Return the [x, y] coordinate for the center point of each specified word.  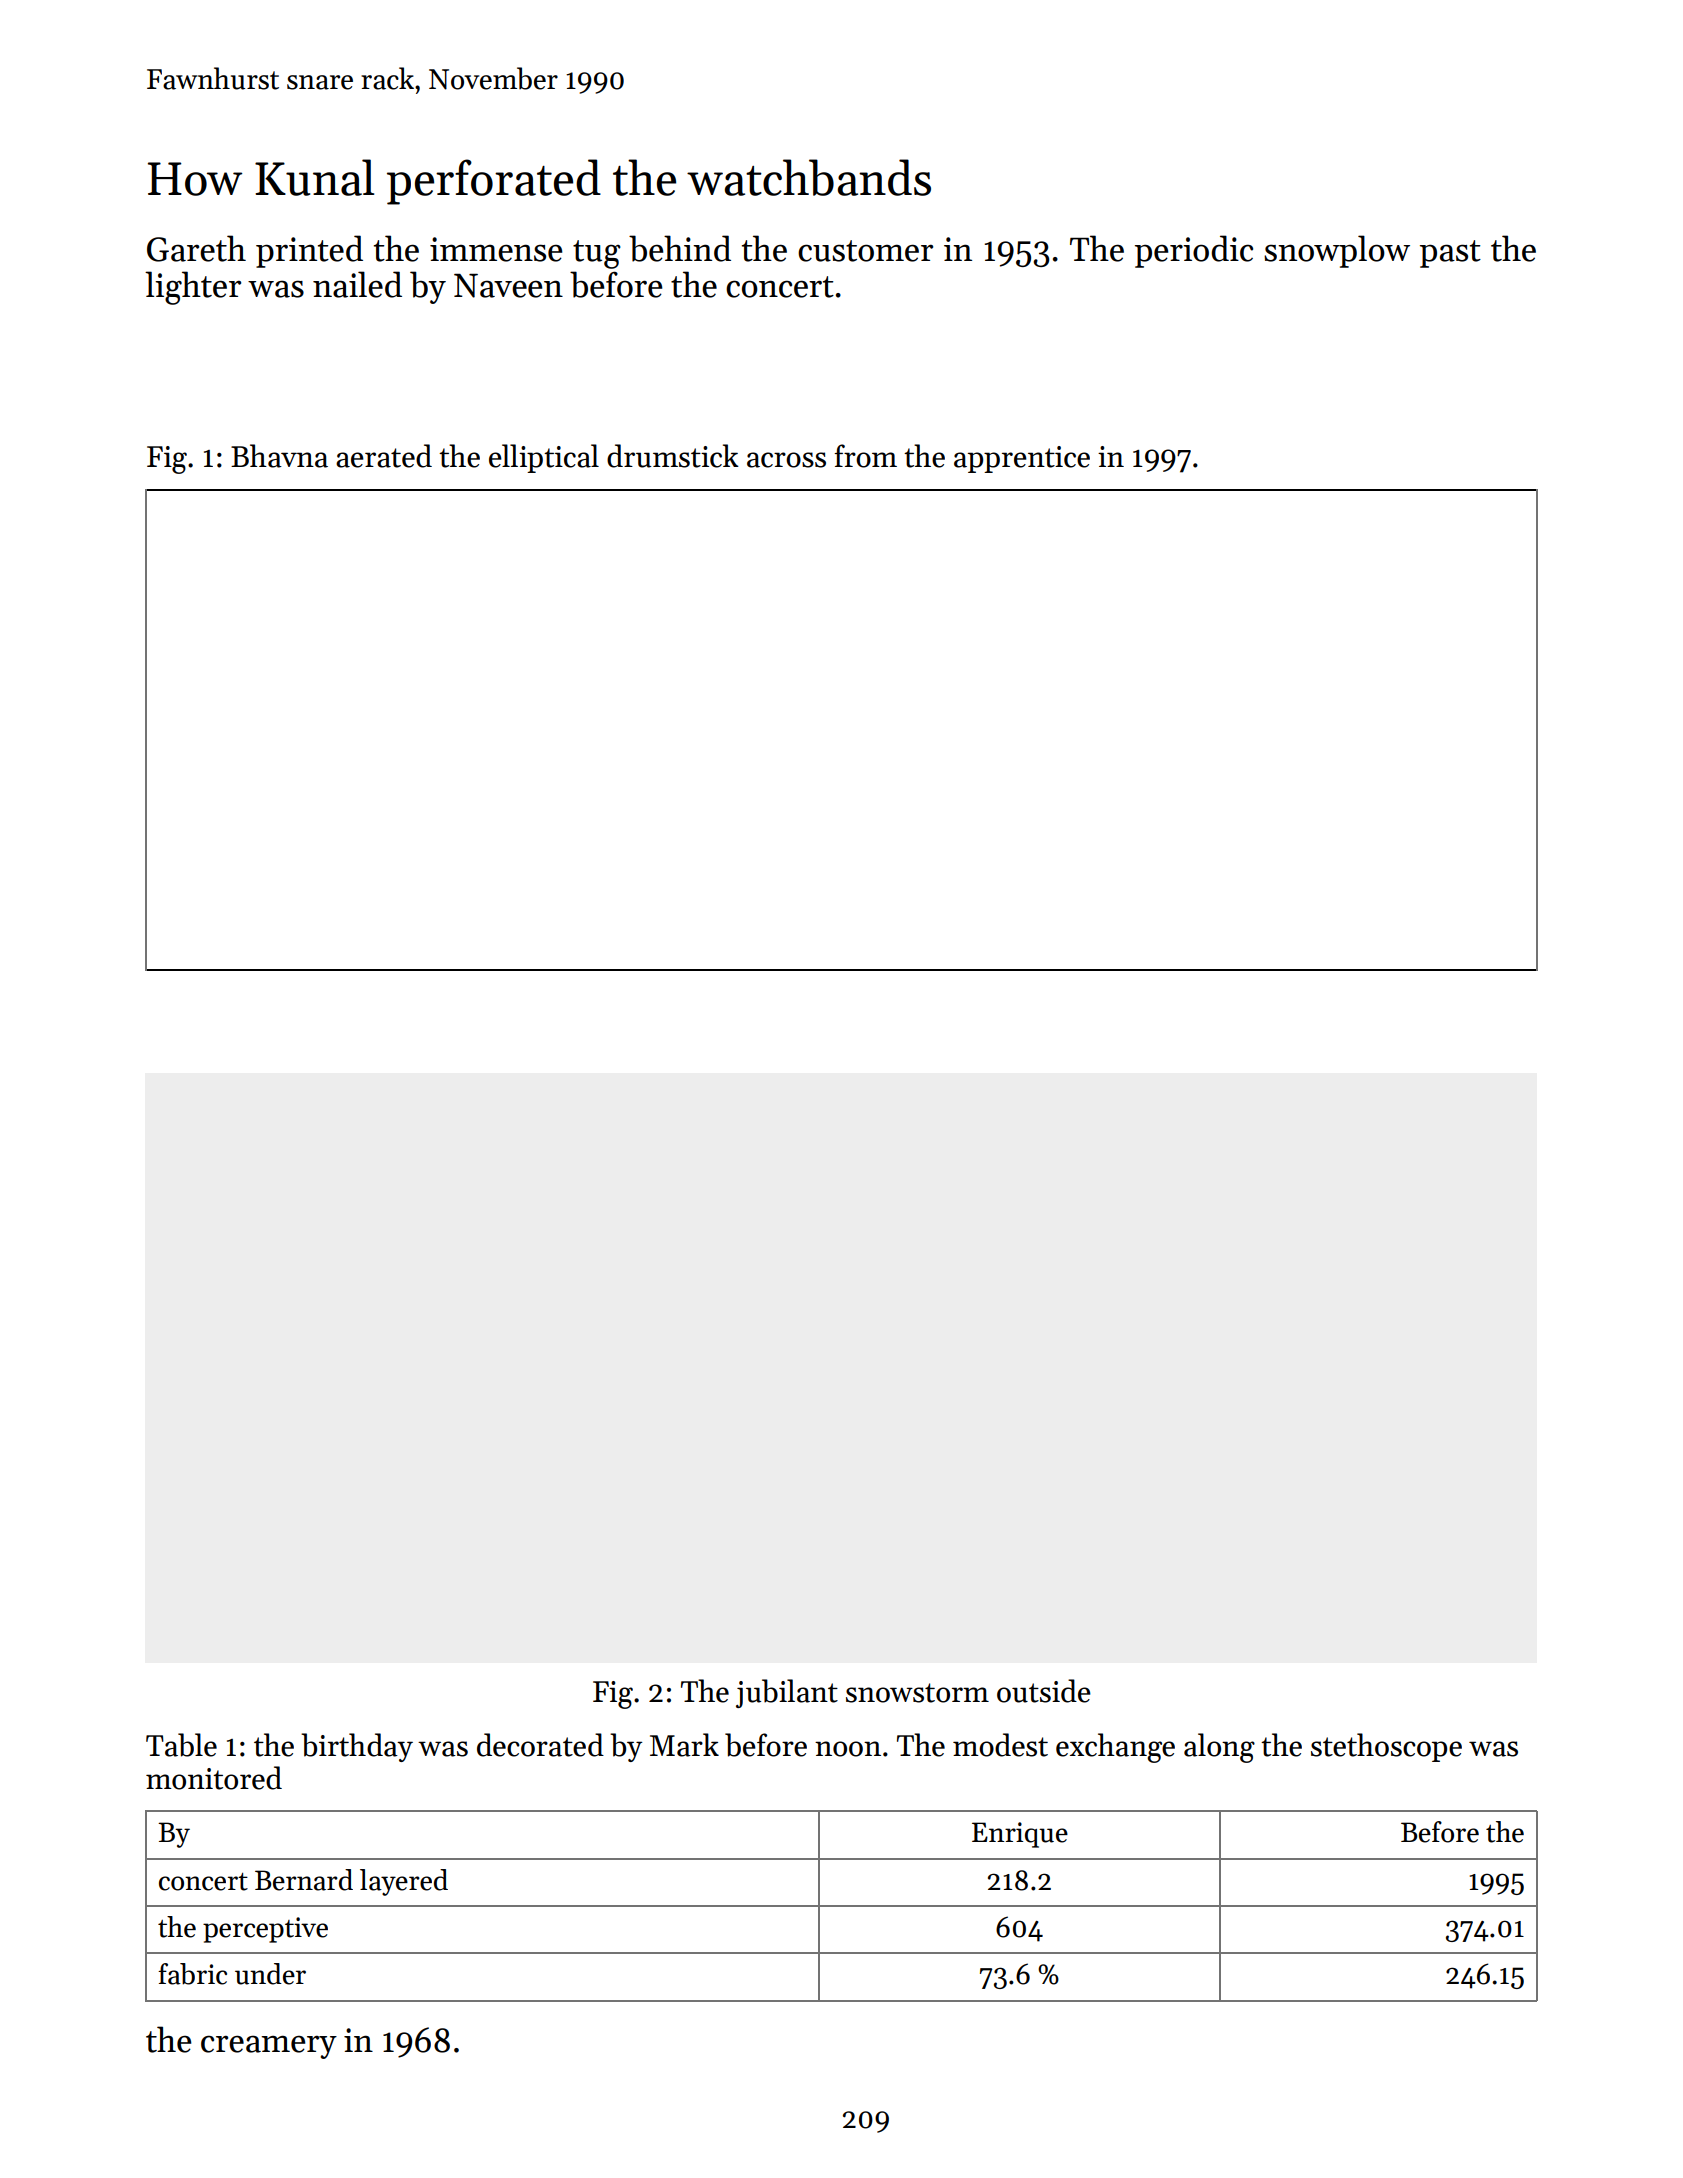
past [1450, 254]
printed [309, 251]
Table [181, 1745]
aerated [384, 456]
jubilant [787, 1693]
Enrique [1020, 1835]
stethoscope [1386, 1747]
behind [680, 248]
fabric [192, 1974]
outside [1044, 1691]
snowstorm [917, 1693]
